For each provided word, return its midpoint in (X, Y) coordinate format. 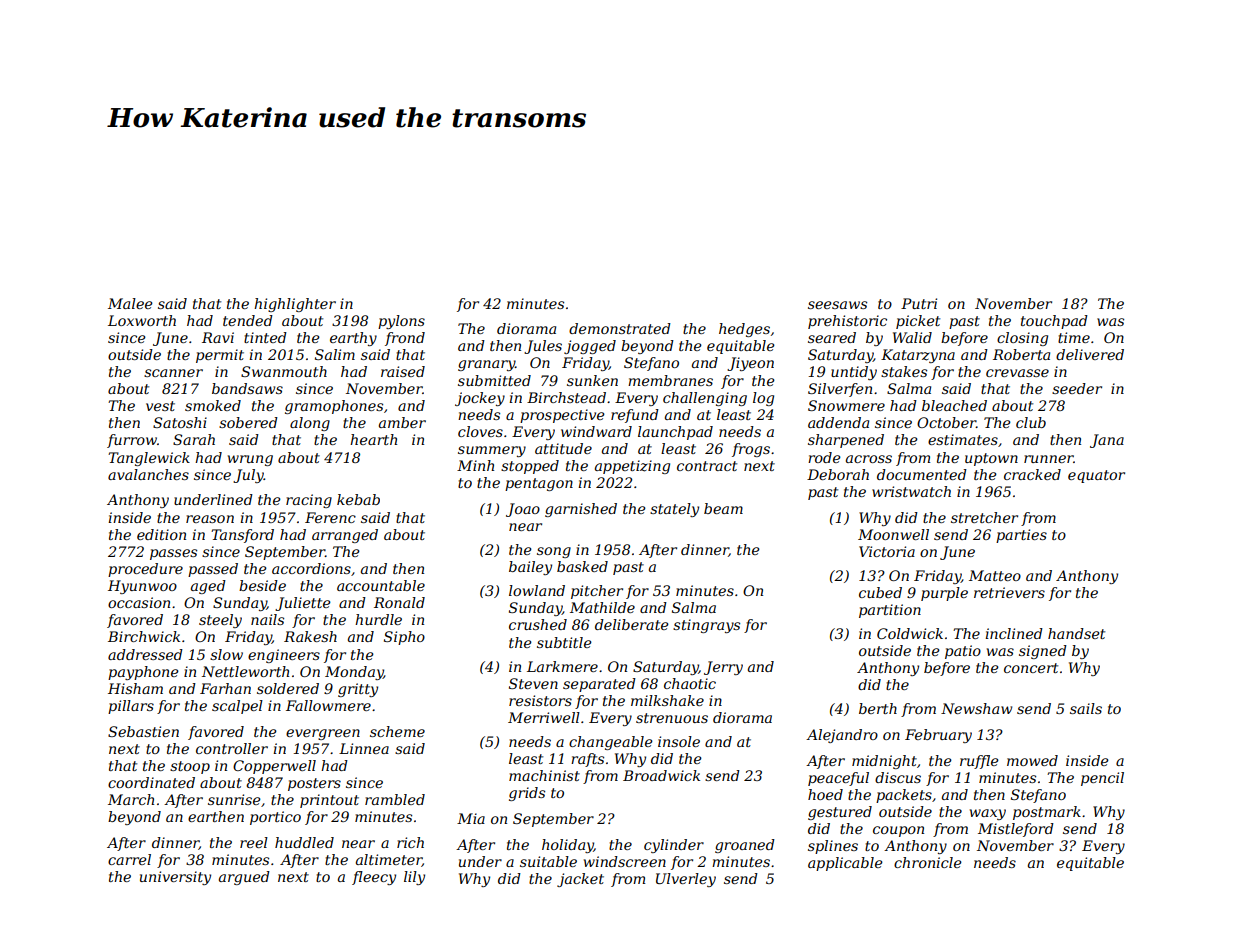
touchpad (1054, 322)
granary (486, 365)
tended (248, 320)
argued (244, 878)
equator (1096, 476)
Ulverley (686, 880)
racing (309, 501)
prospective (562, 416)
